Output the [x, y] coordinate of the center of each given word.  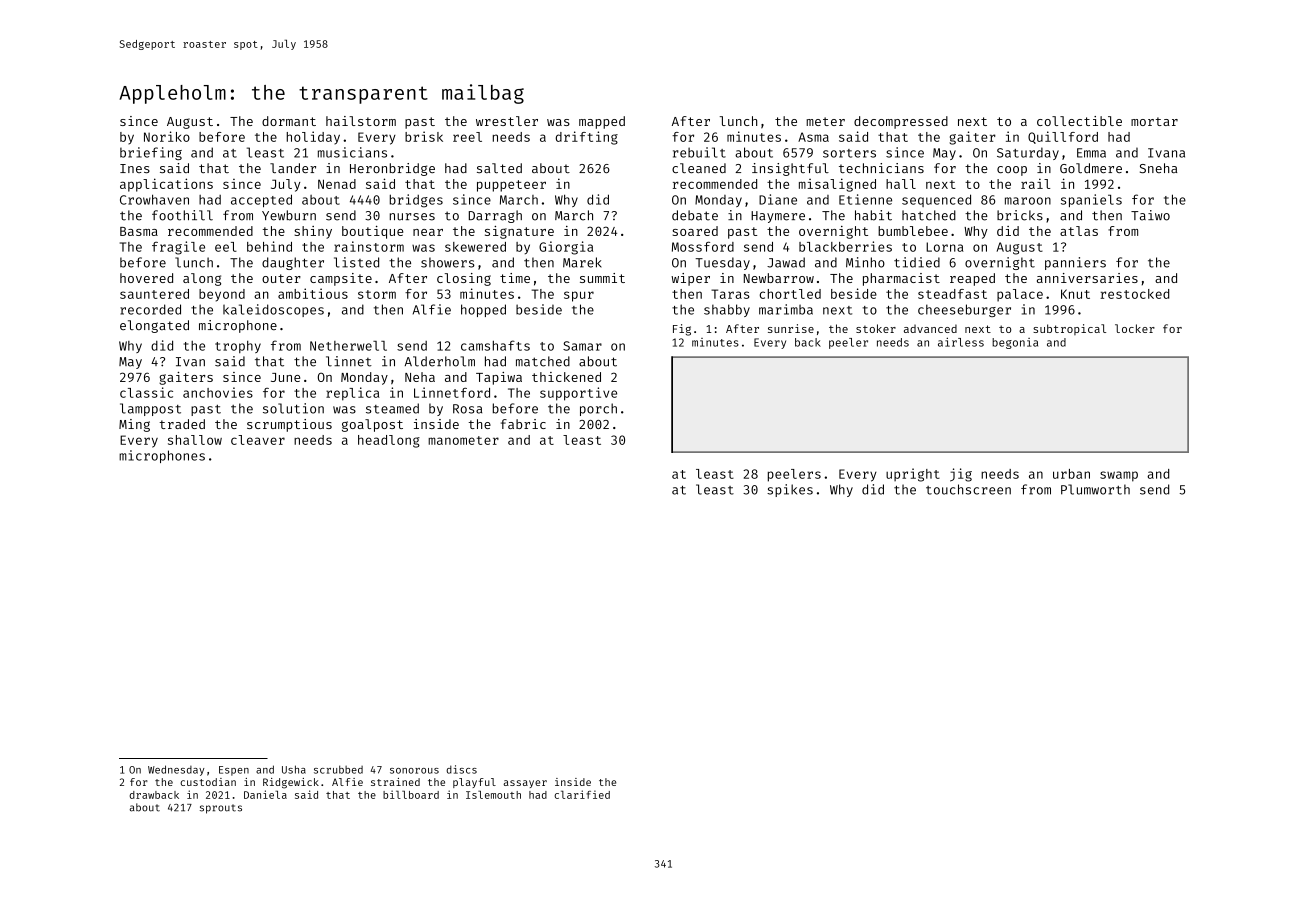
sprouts [221, 809]
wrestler [507, 121]
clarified [582, 794]
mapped [602, 122]
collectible [1079, 121]
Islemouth [493, 795]
